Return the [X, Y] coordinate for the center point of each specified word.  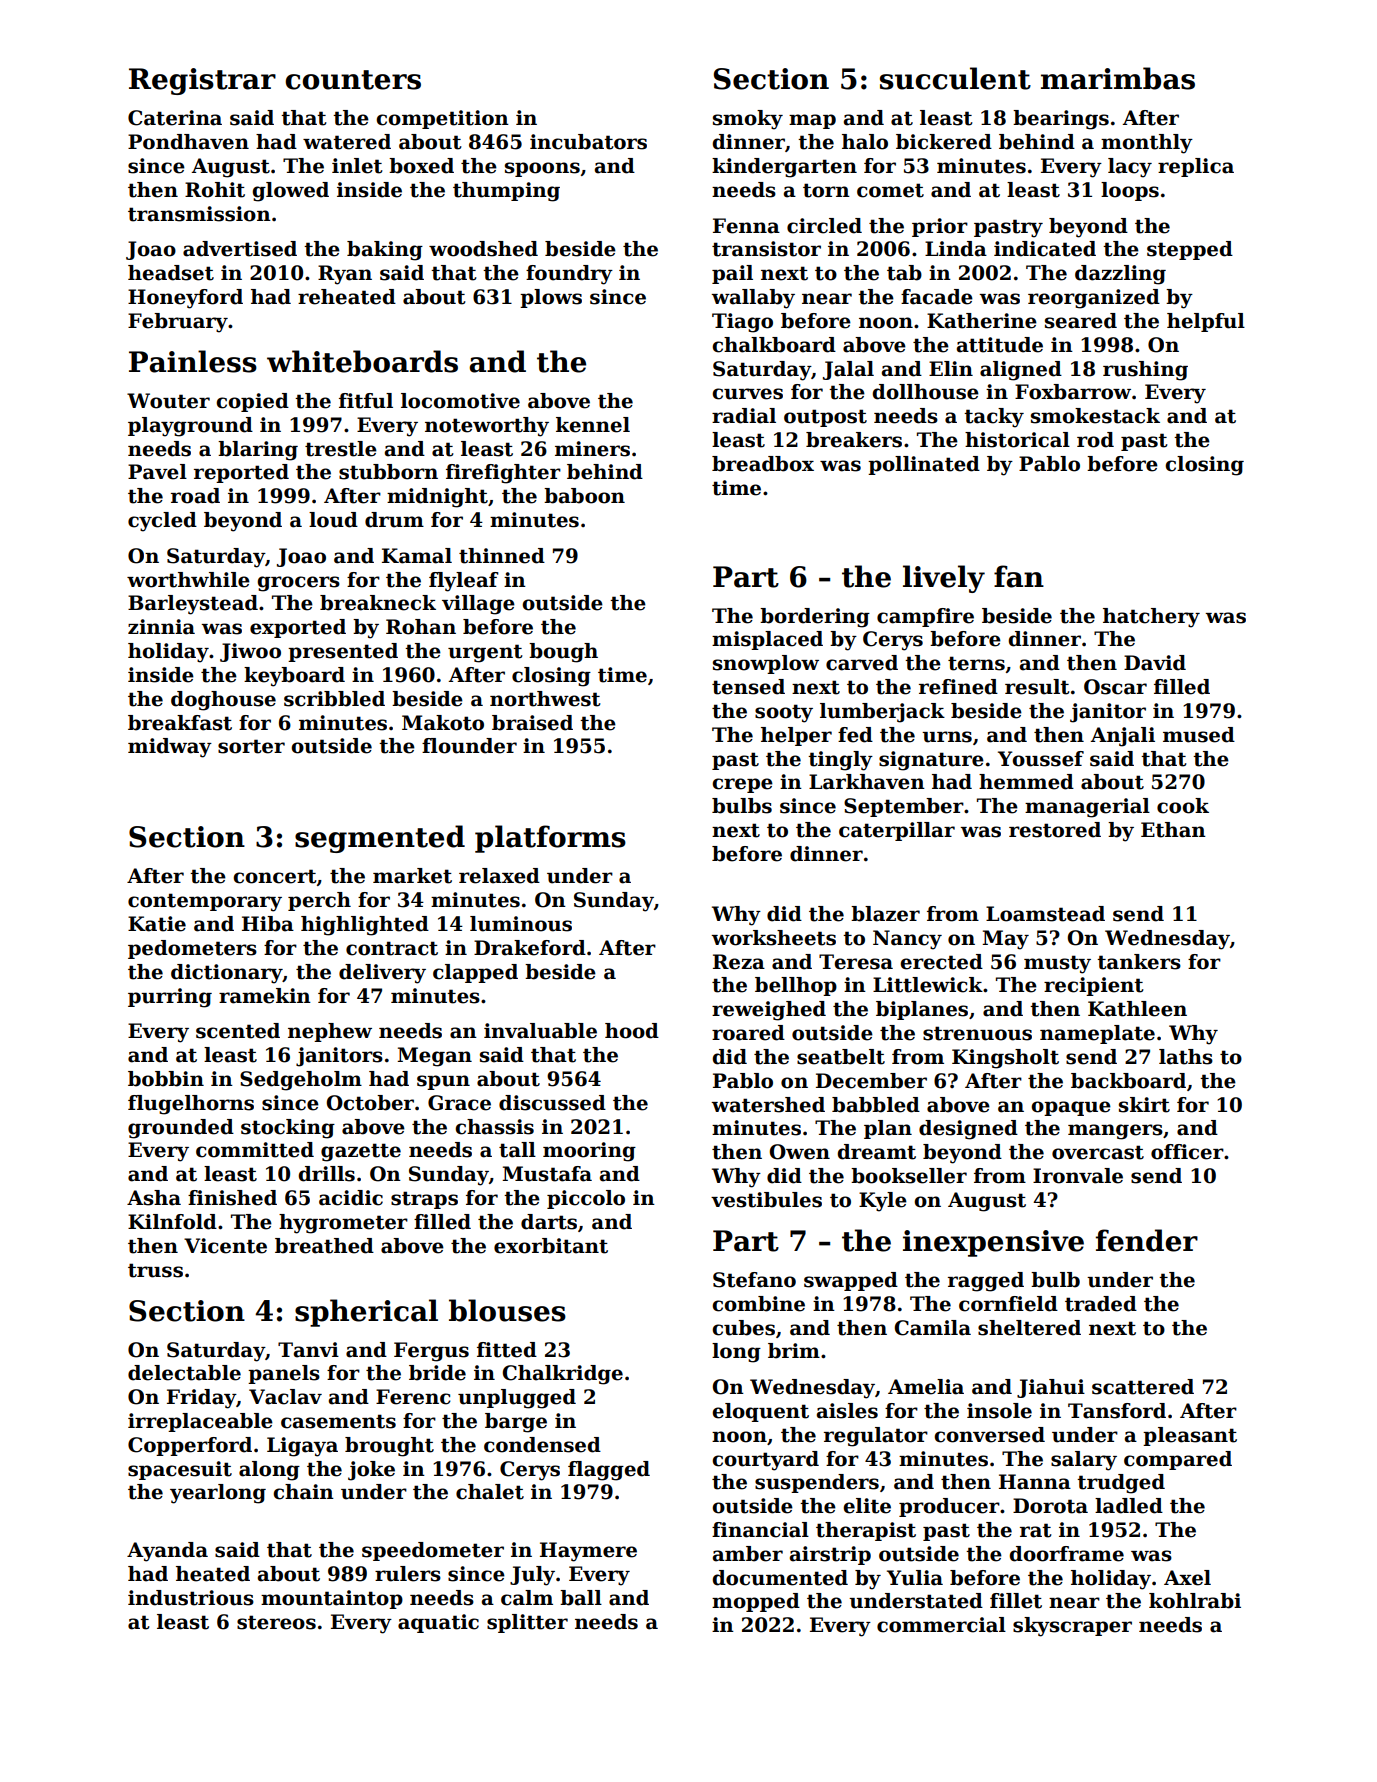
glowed [291, 192]
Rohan [421, 627]
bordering [815, 618]
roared [748, 1033]
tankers [1139, 962]
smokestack [1095, 416]
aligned [1021, 371]
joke [371, 1471]
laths [1186, 1057]
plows [551, 298]
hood [632, 1031]
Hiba [268, 924]
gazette [361, 1152]
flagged [609, 1471]
